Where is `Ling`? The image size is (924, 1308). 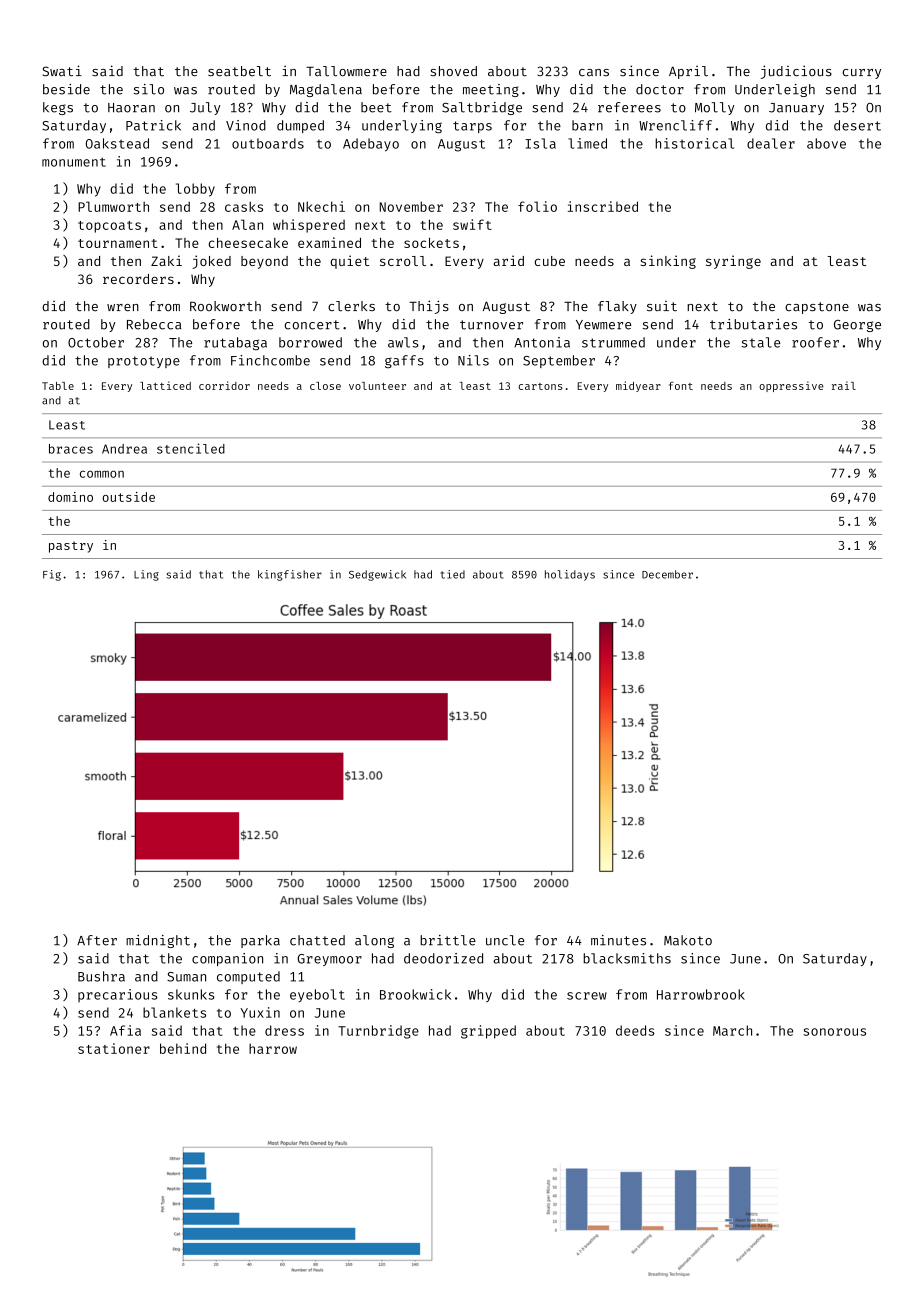
Ling is located at coordinates (146, 575).
